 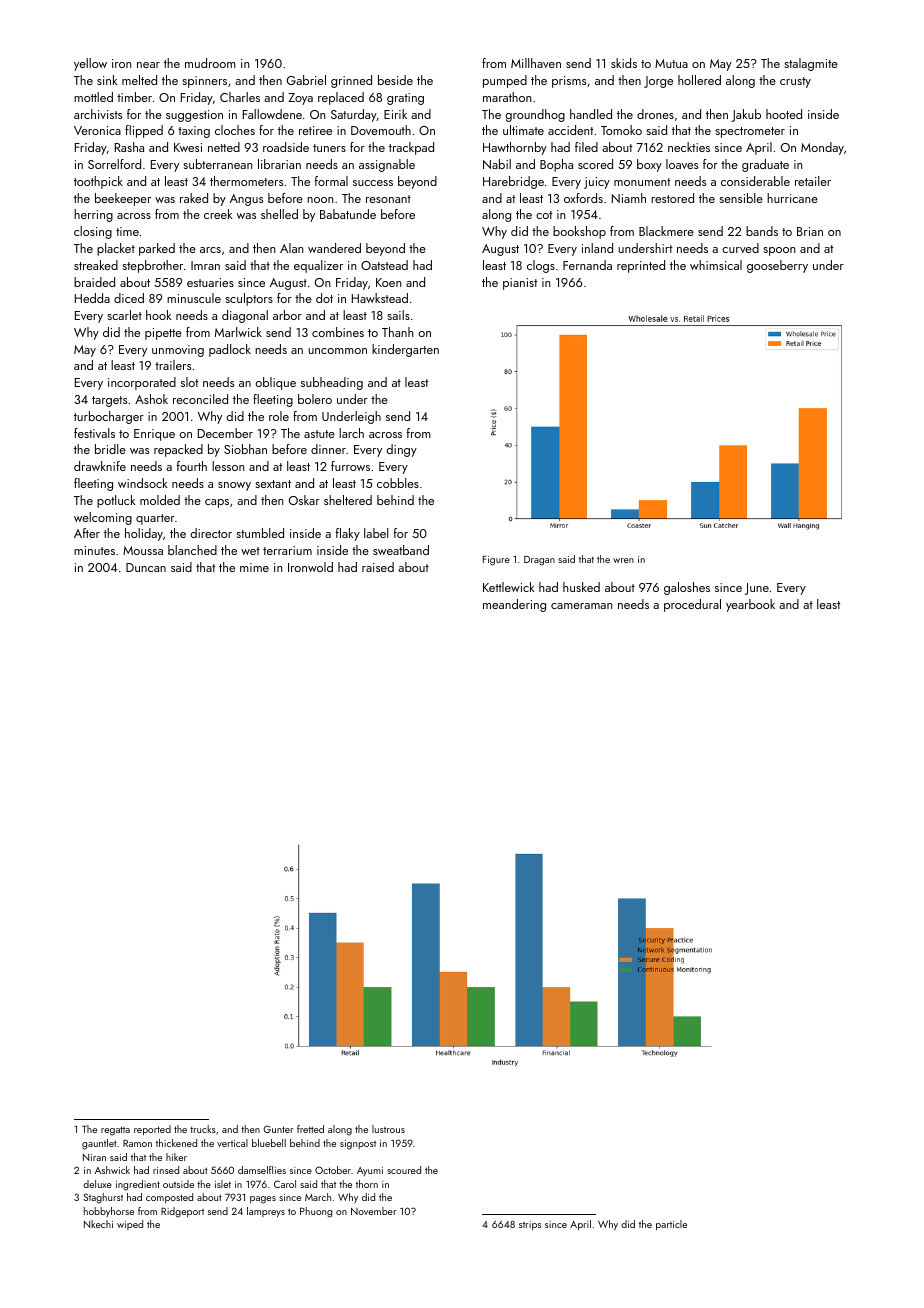 What do you see at coordinates (716, 265) in the screenshot?
I see `whimsical` at bounding box center [716, 265].
